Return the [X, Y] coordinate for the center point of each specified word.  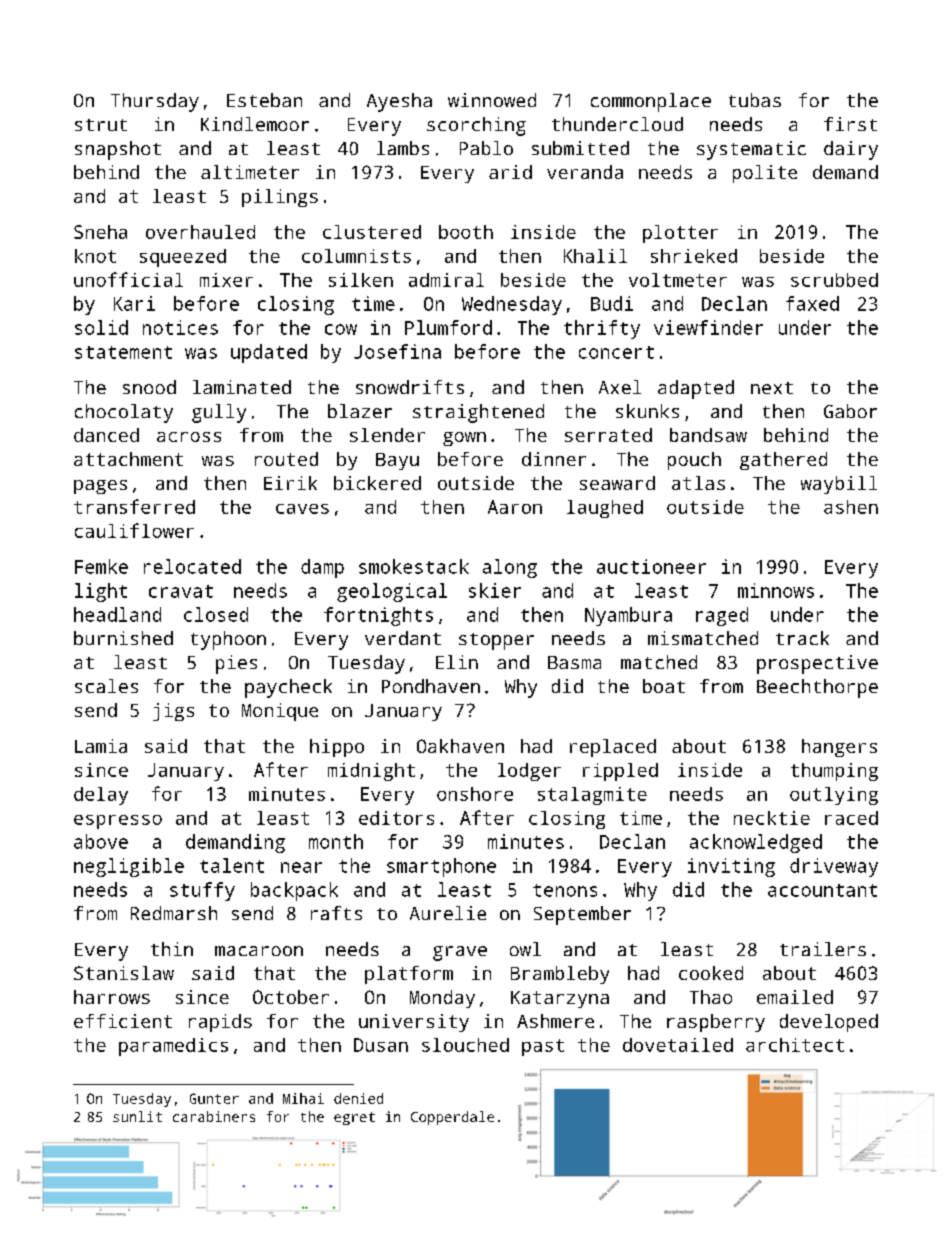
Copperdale [452, 1118]
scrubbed [834, 280]
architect [795, 1045]
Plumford [448, 327]
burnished [123, 638]
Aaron [515, 507]
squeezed [183, 258]
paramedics [173, 1047]
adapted [696, 389]
